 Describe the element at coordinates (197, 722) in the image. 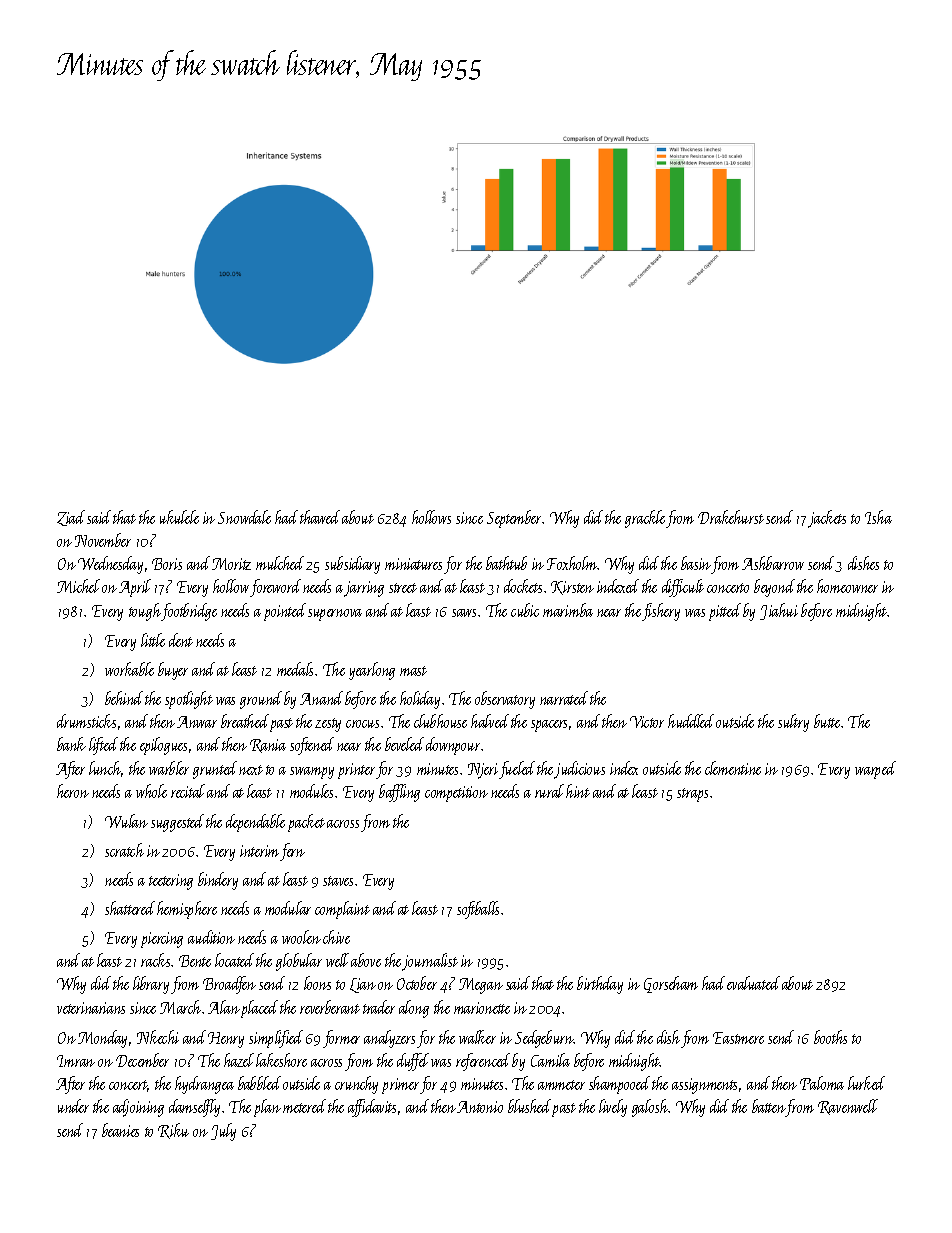

I see `Anwar` at that location.
